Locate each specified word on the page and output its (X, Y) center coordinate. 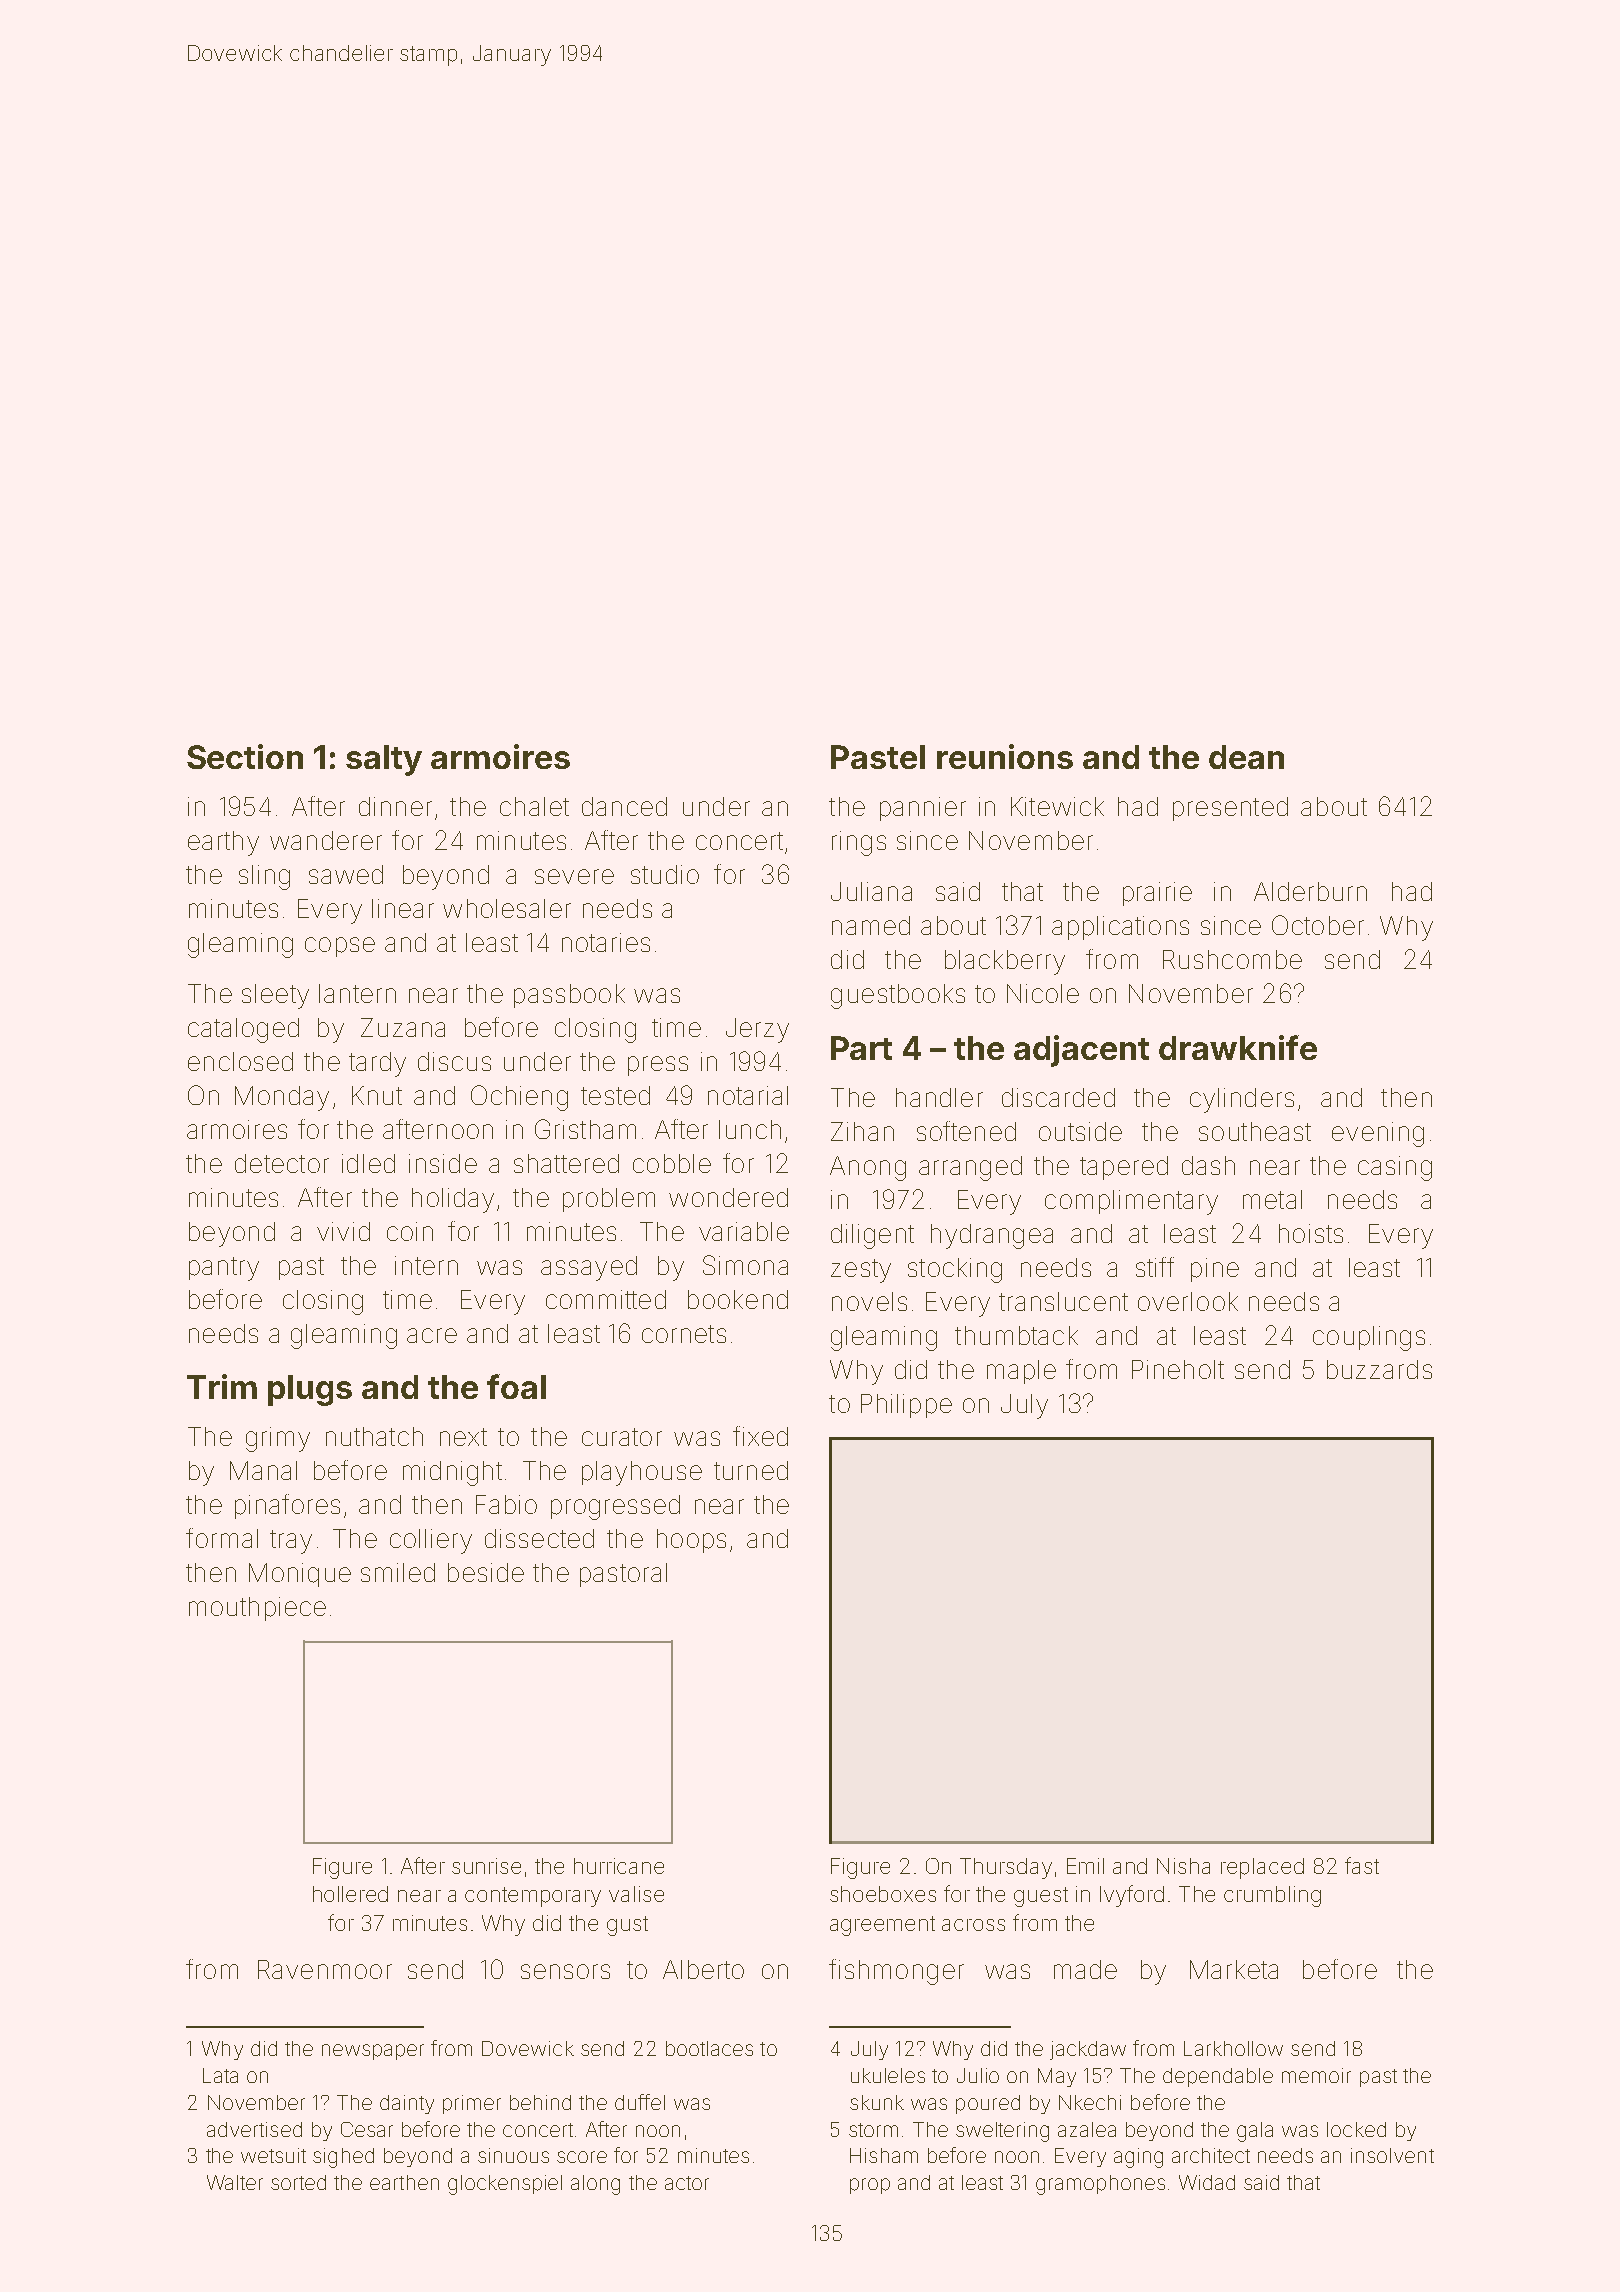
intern (426, 1265)
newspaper (373, 2052)
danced (624, 806)
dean (1246, 757)
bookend (738, 1299)
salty (384, 760)
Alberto (703, 1969)
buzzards (1379, 1369)
